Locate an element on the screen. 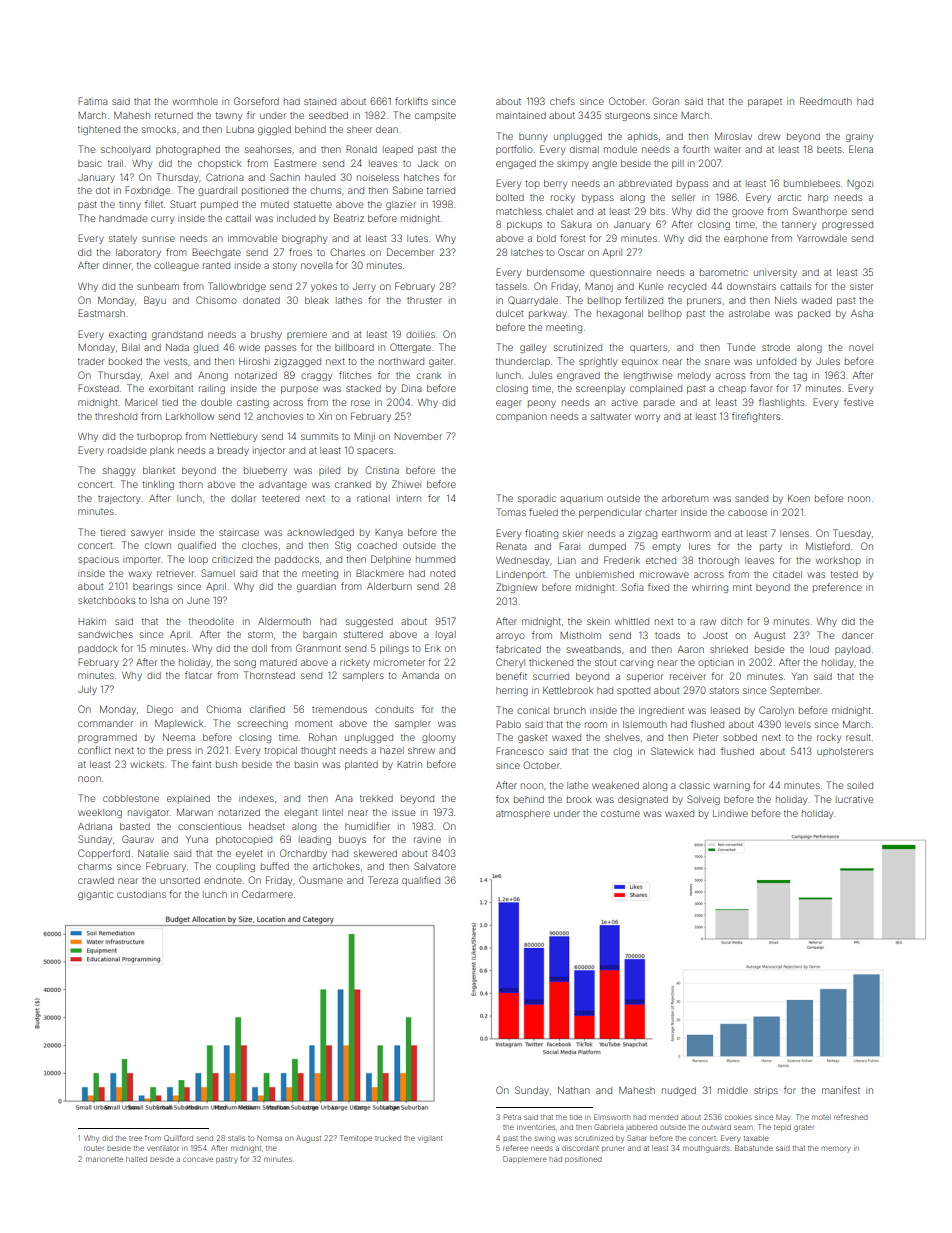 The height and width of the screenshot is (1233, 952). lucrative is located at coordinates (854, 799).
